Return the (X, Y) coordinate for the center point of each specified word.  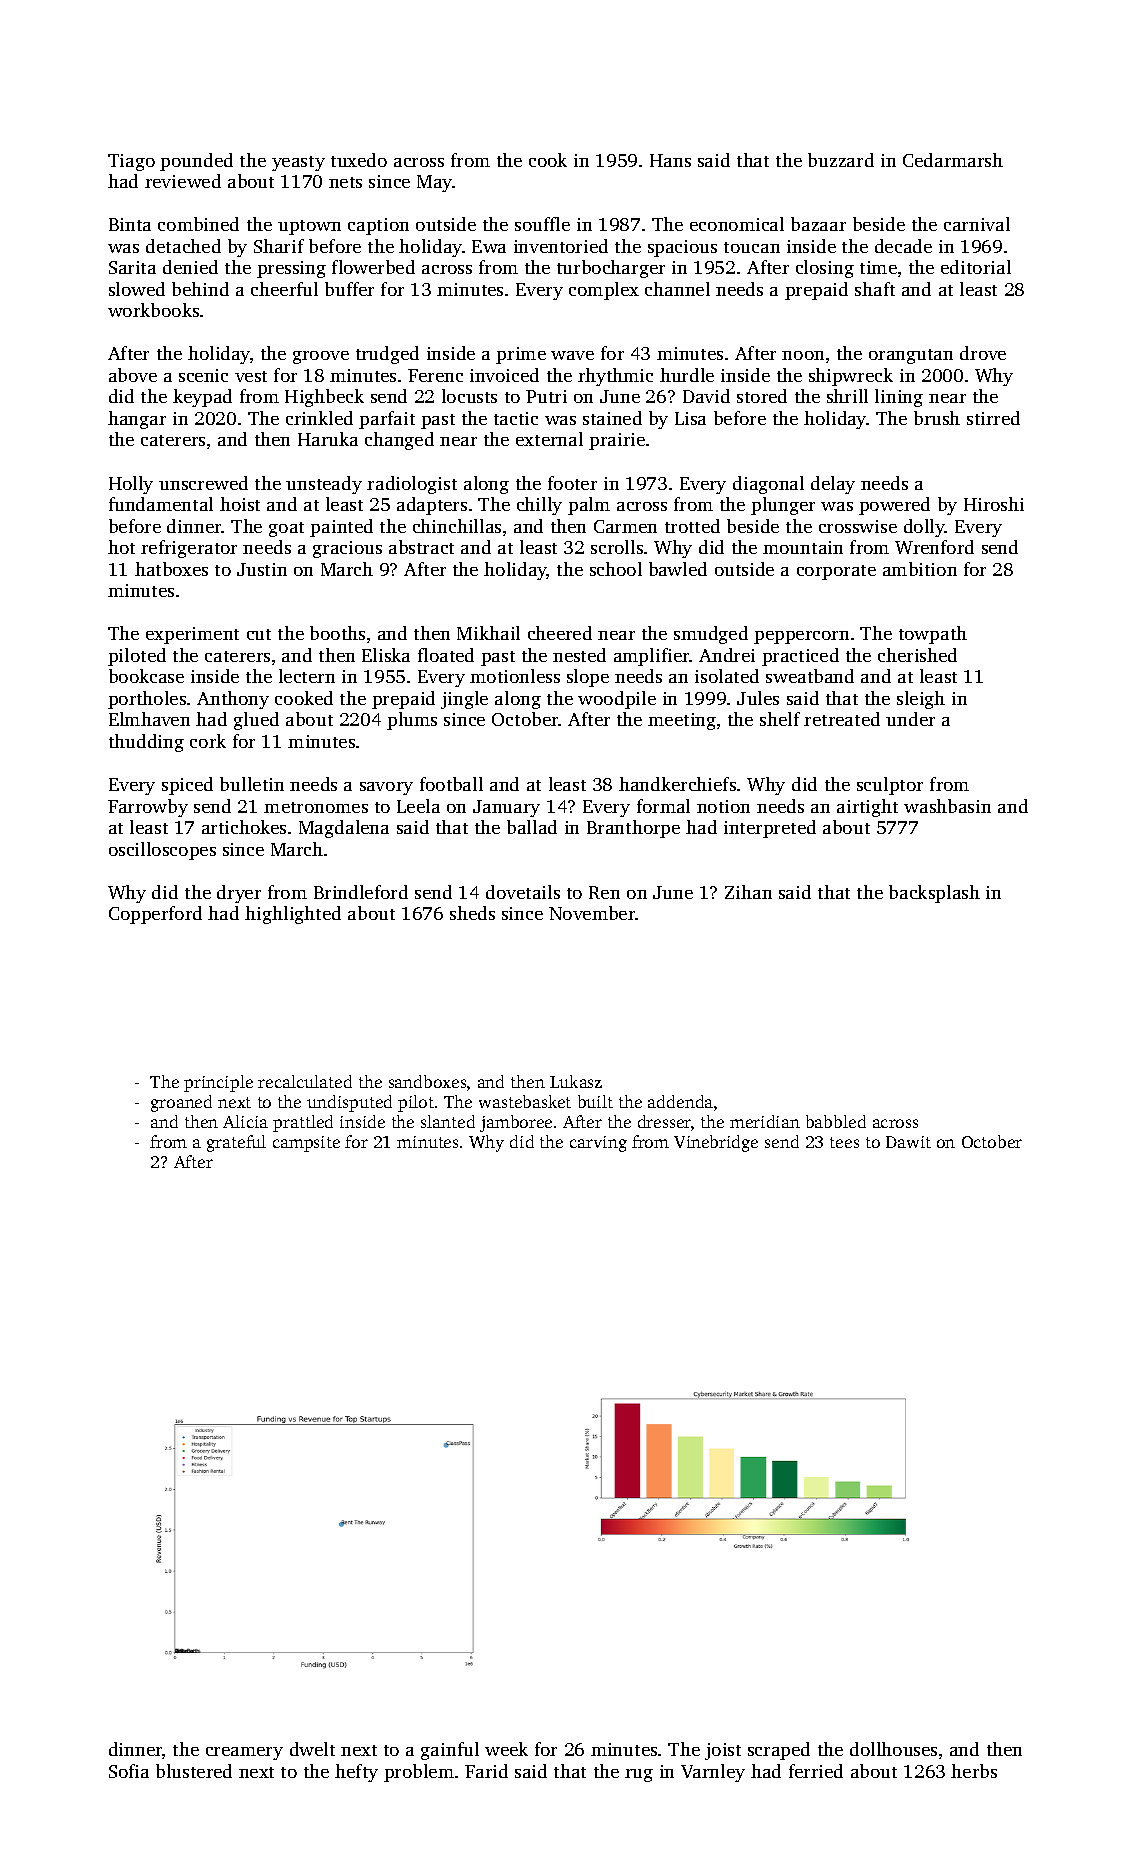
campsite (306, 1144)
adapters (432, 506)
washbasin (947, 806)
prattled (303, 1123)
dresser (664, 1121)
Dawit (908, 1142)
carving (598, 1144)
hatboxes (171, 569)
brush (937, 418)
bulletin (252, 784)
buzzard (841, 160)
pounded (196, 162)
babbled (836, 1121)
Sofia (129, 1771)
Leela (418, 806)
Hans (670, 160)
